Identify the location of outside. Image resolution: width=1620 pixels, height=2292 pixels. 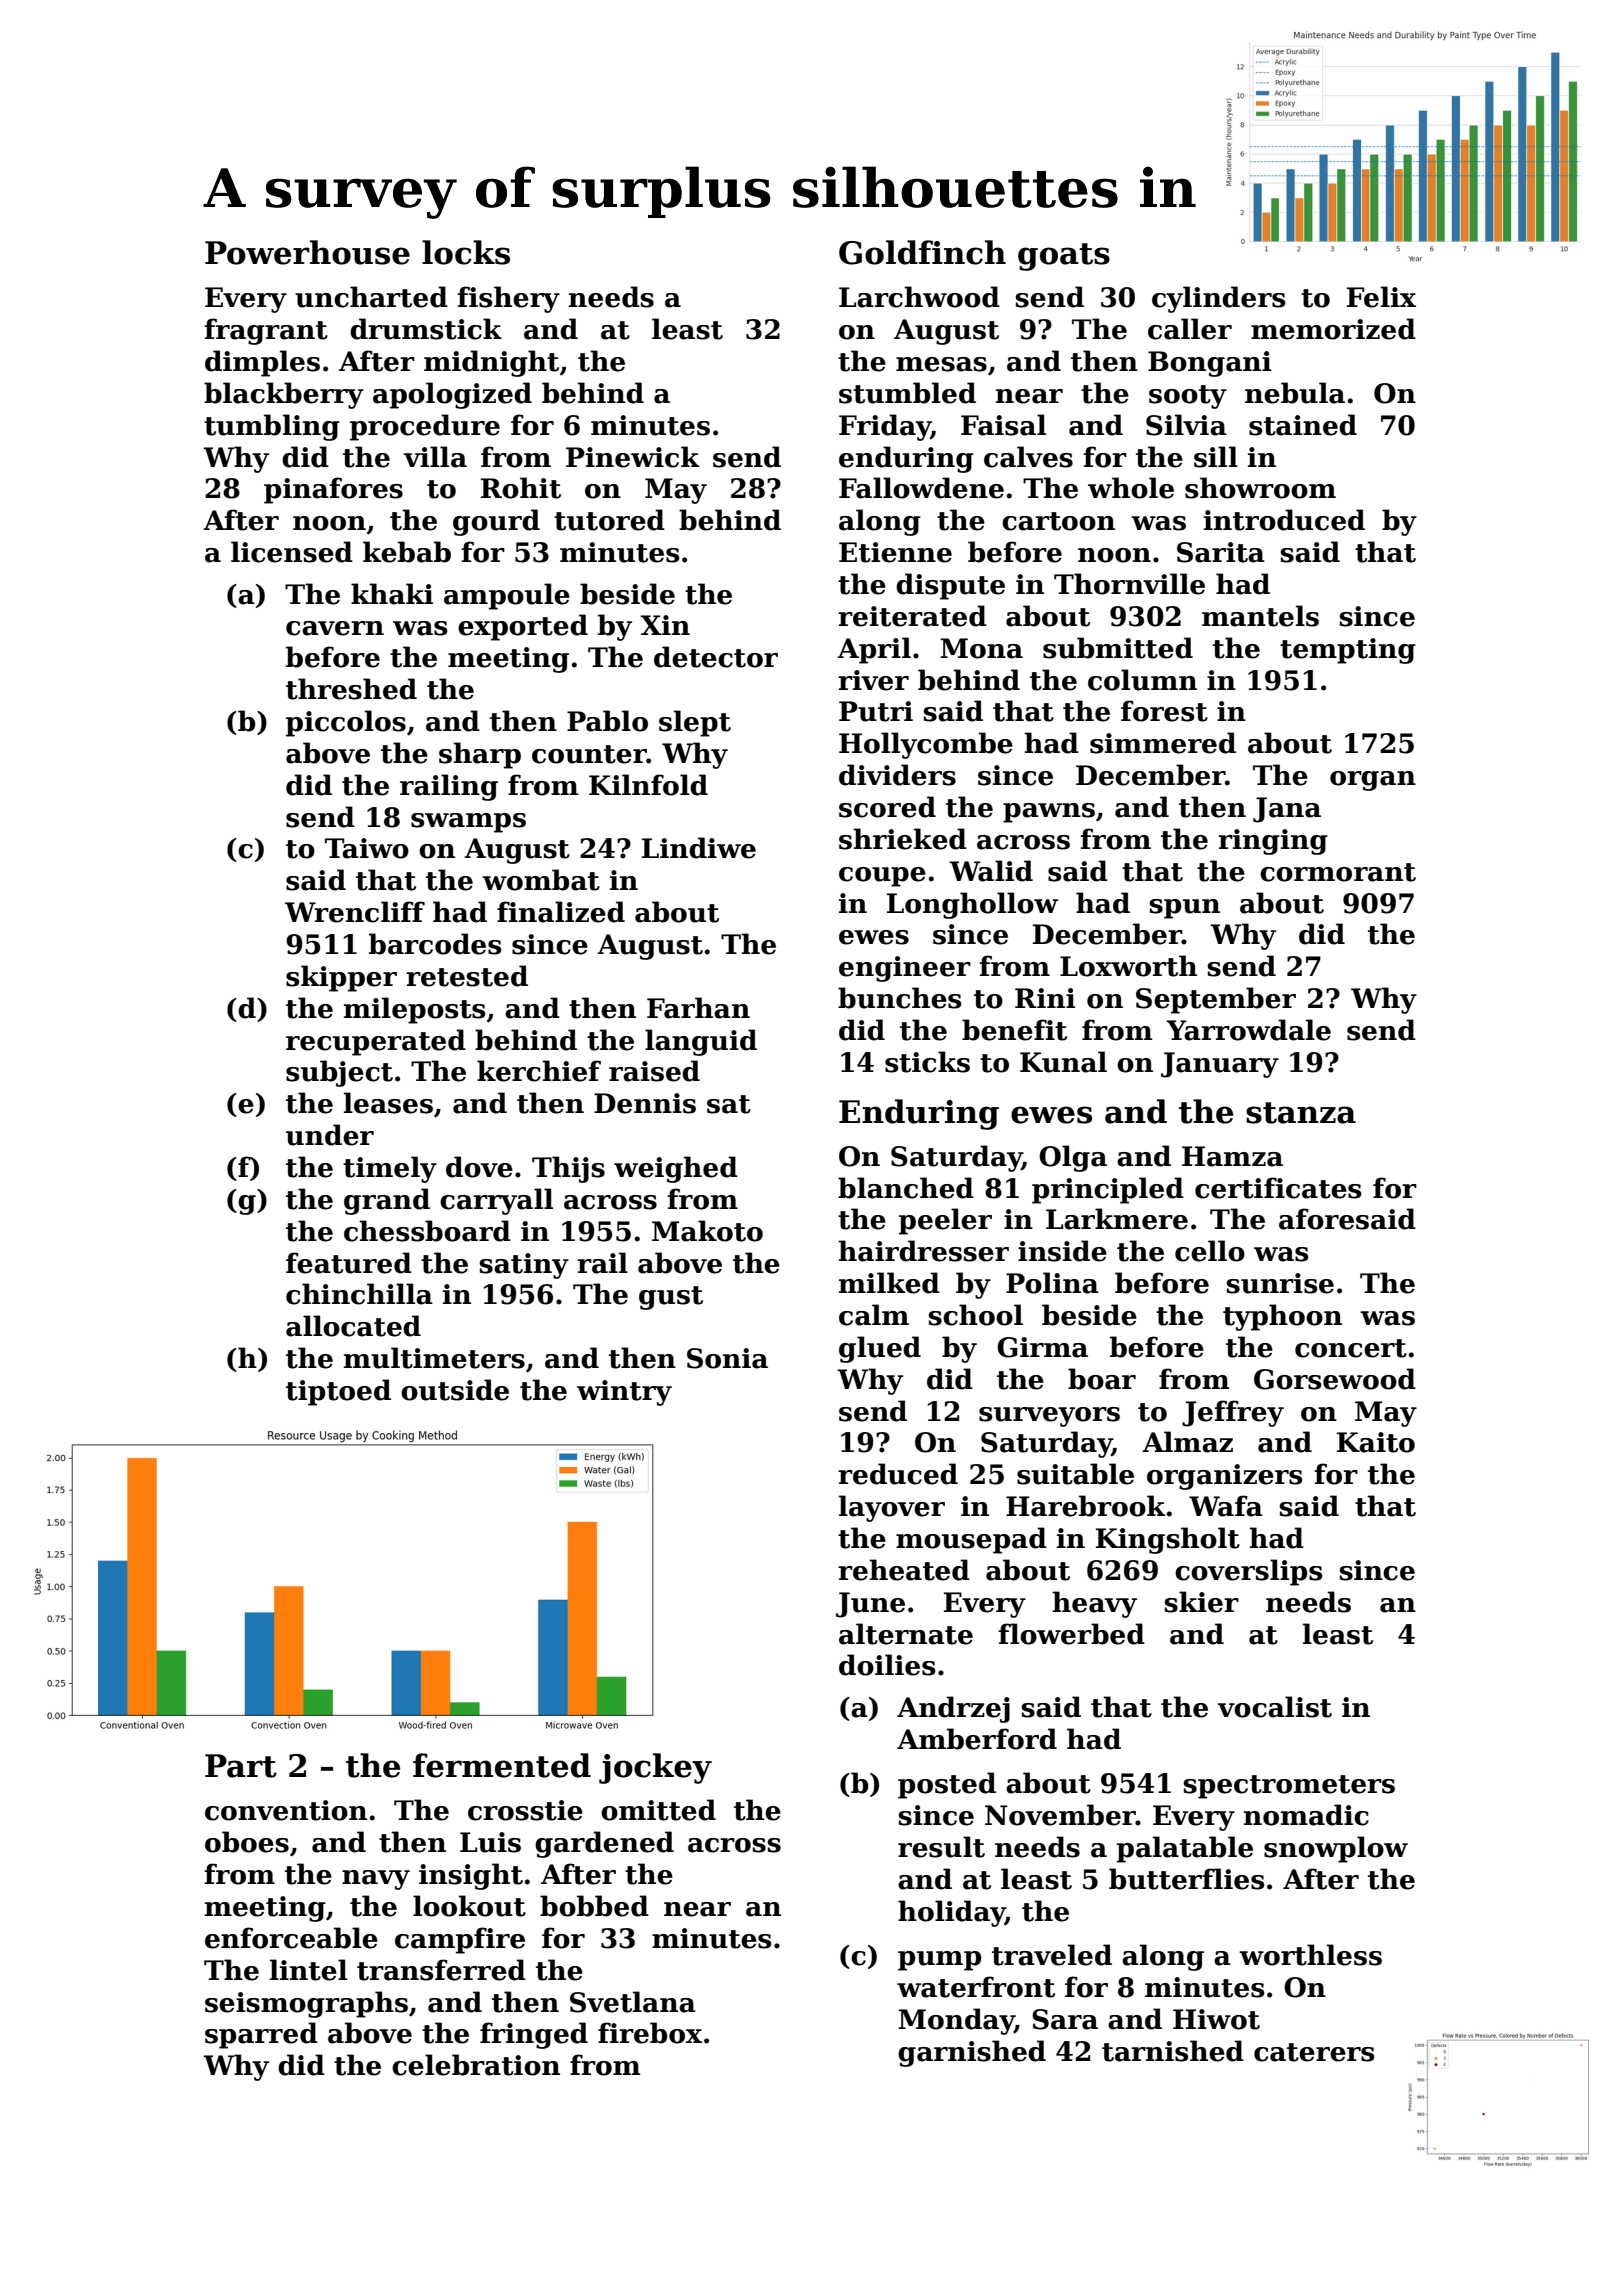
(455, 1390).
